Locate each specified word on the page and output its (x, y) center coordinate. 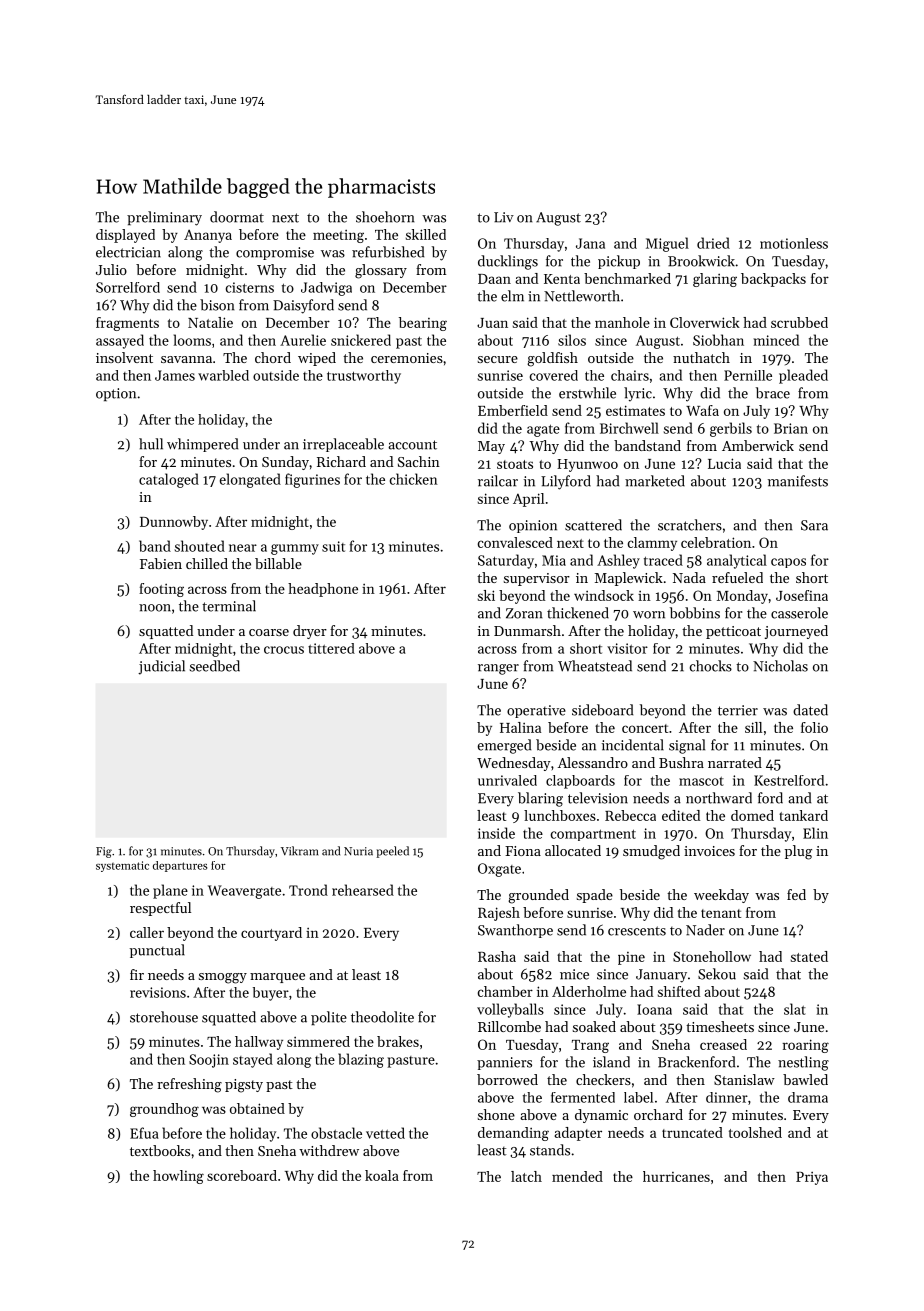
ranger (498, 669)
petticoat (733, 632)
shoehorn (385, 217)
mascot (701, 781)
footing (161, 590)
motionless (794, 243)
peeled (392, 852)
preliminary (164, 218)
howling (178, 1177)
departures (180, 866)
